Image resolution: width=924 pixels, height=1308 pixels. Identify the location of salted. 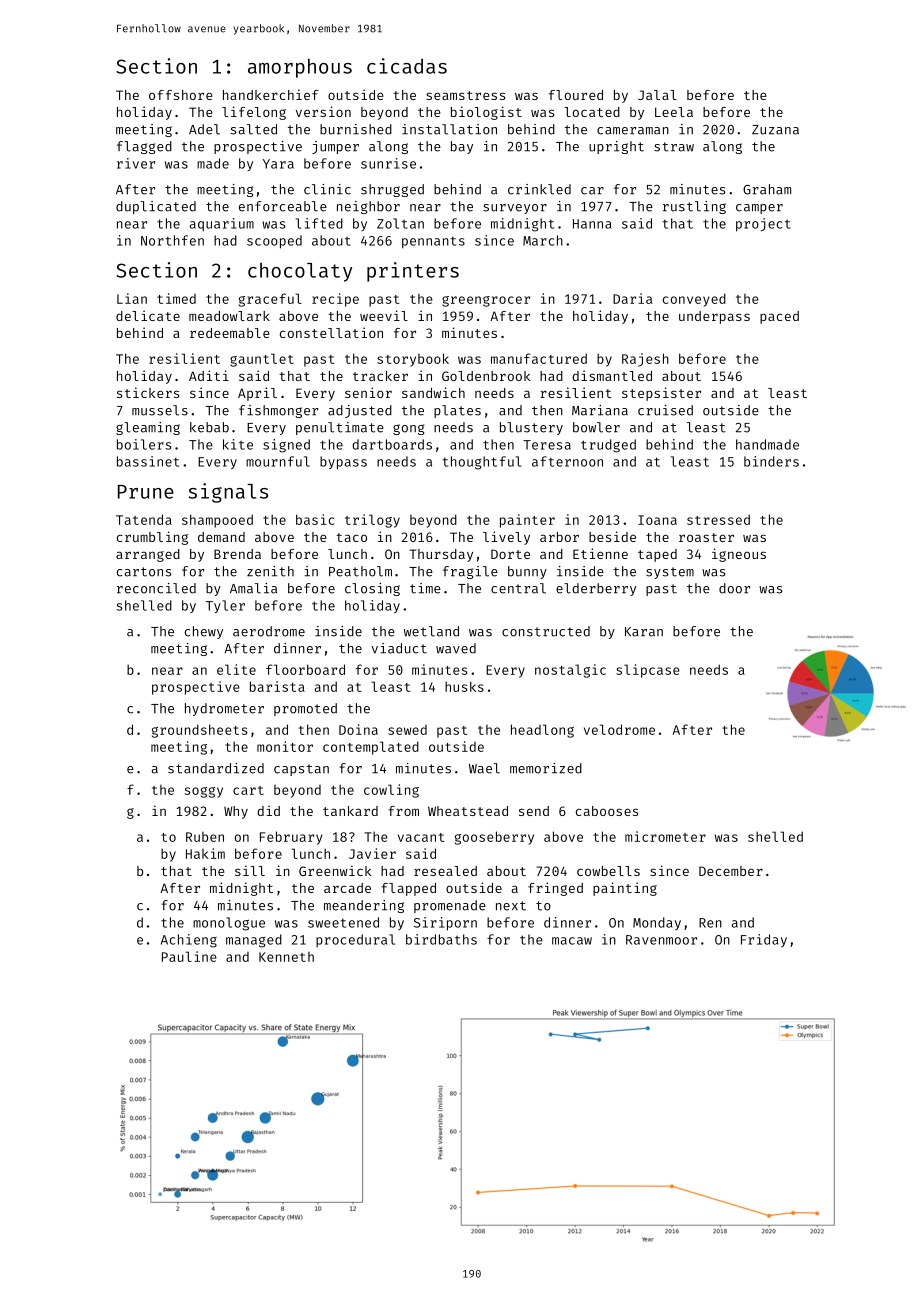
(254, 129).
